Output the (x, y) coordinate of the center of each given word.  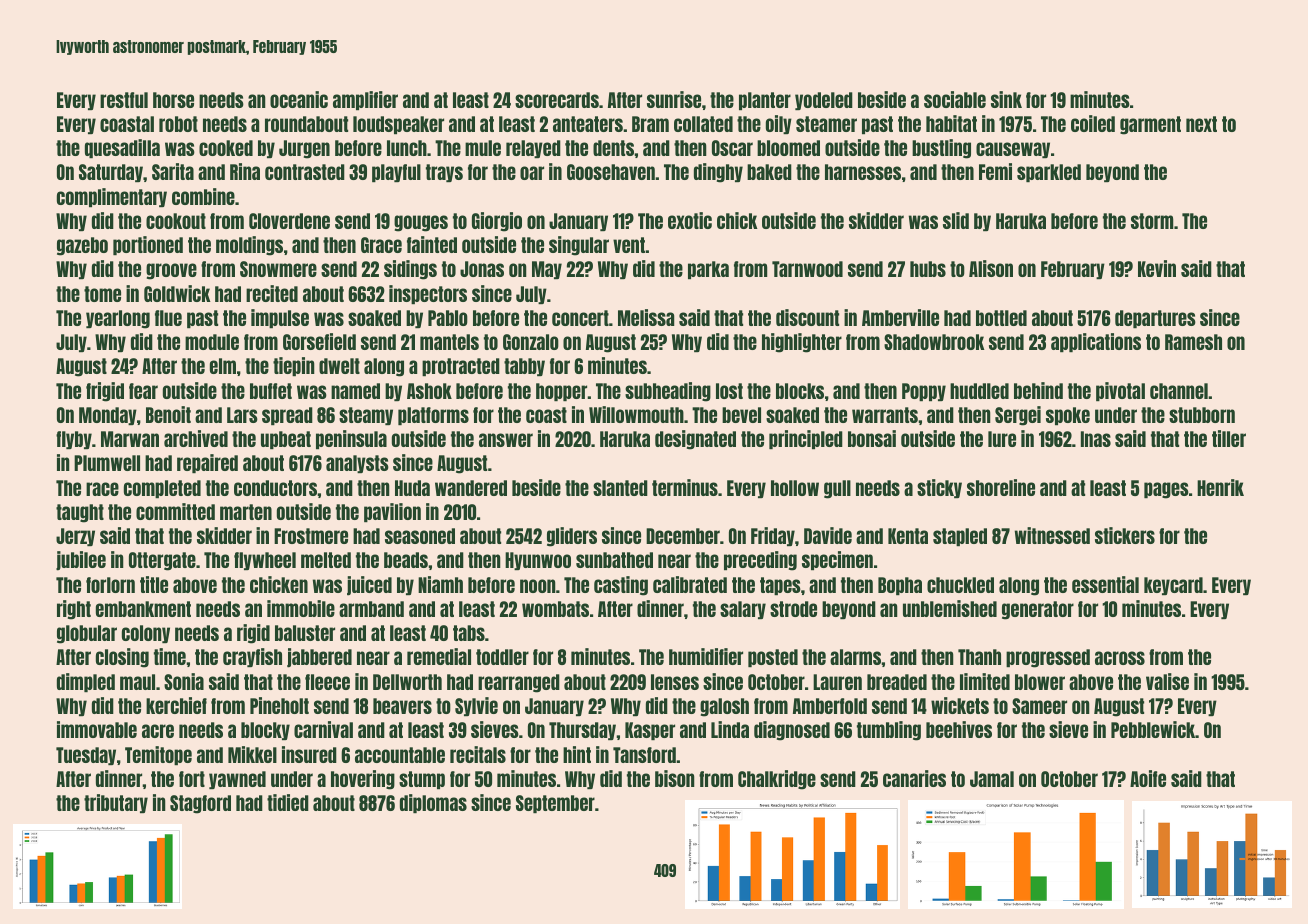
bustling (941, 149)
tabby (524, 367)
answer (506, 440)
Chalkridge (777, 780)
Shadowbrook (934, 342)
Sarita (173, 171)
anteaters (588, 124)
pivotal (1120, 391)
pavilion (392, 512)
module (212, 342)
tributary (116, 803)
